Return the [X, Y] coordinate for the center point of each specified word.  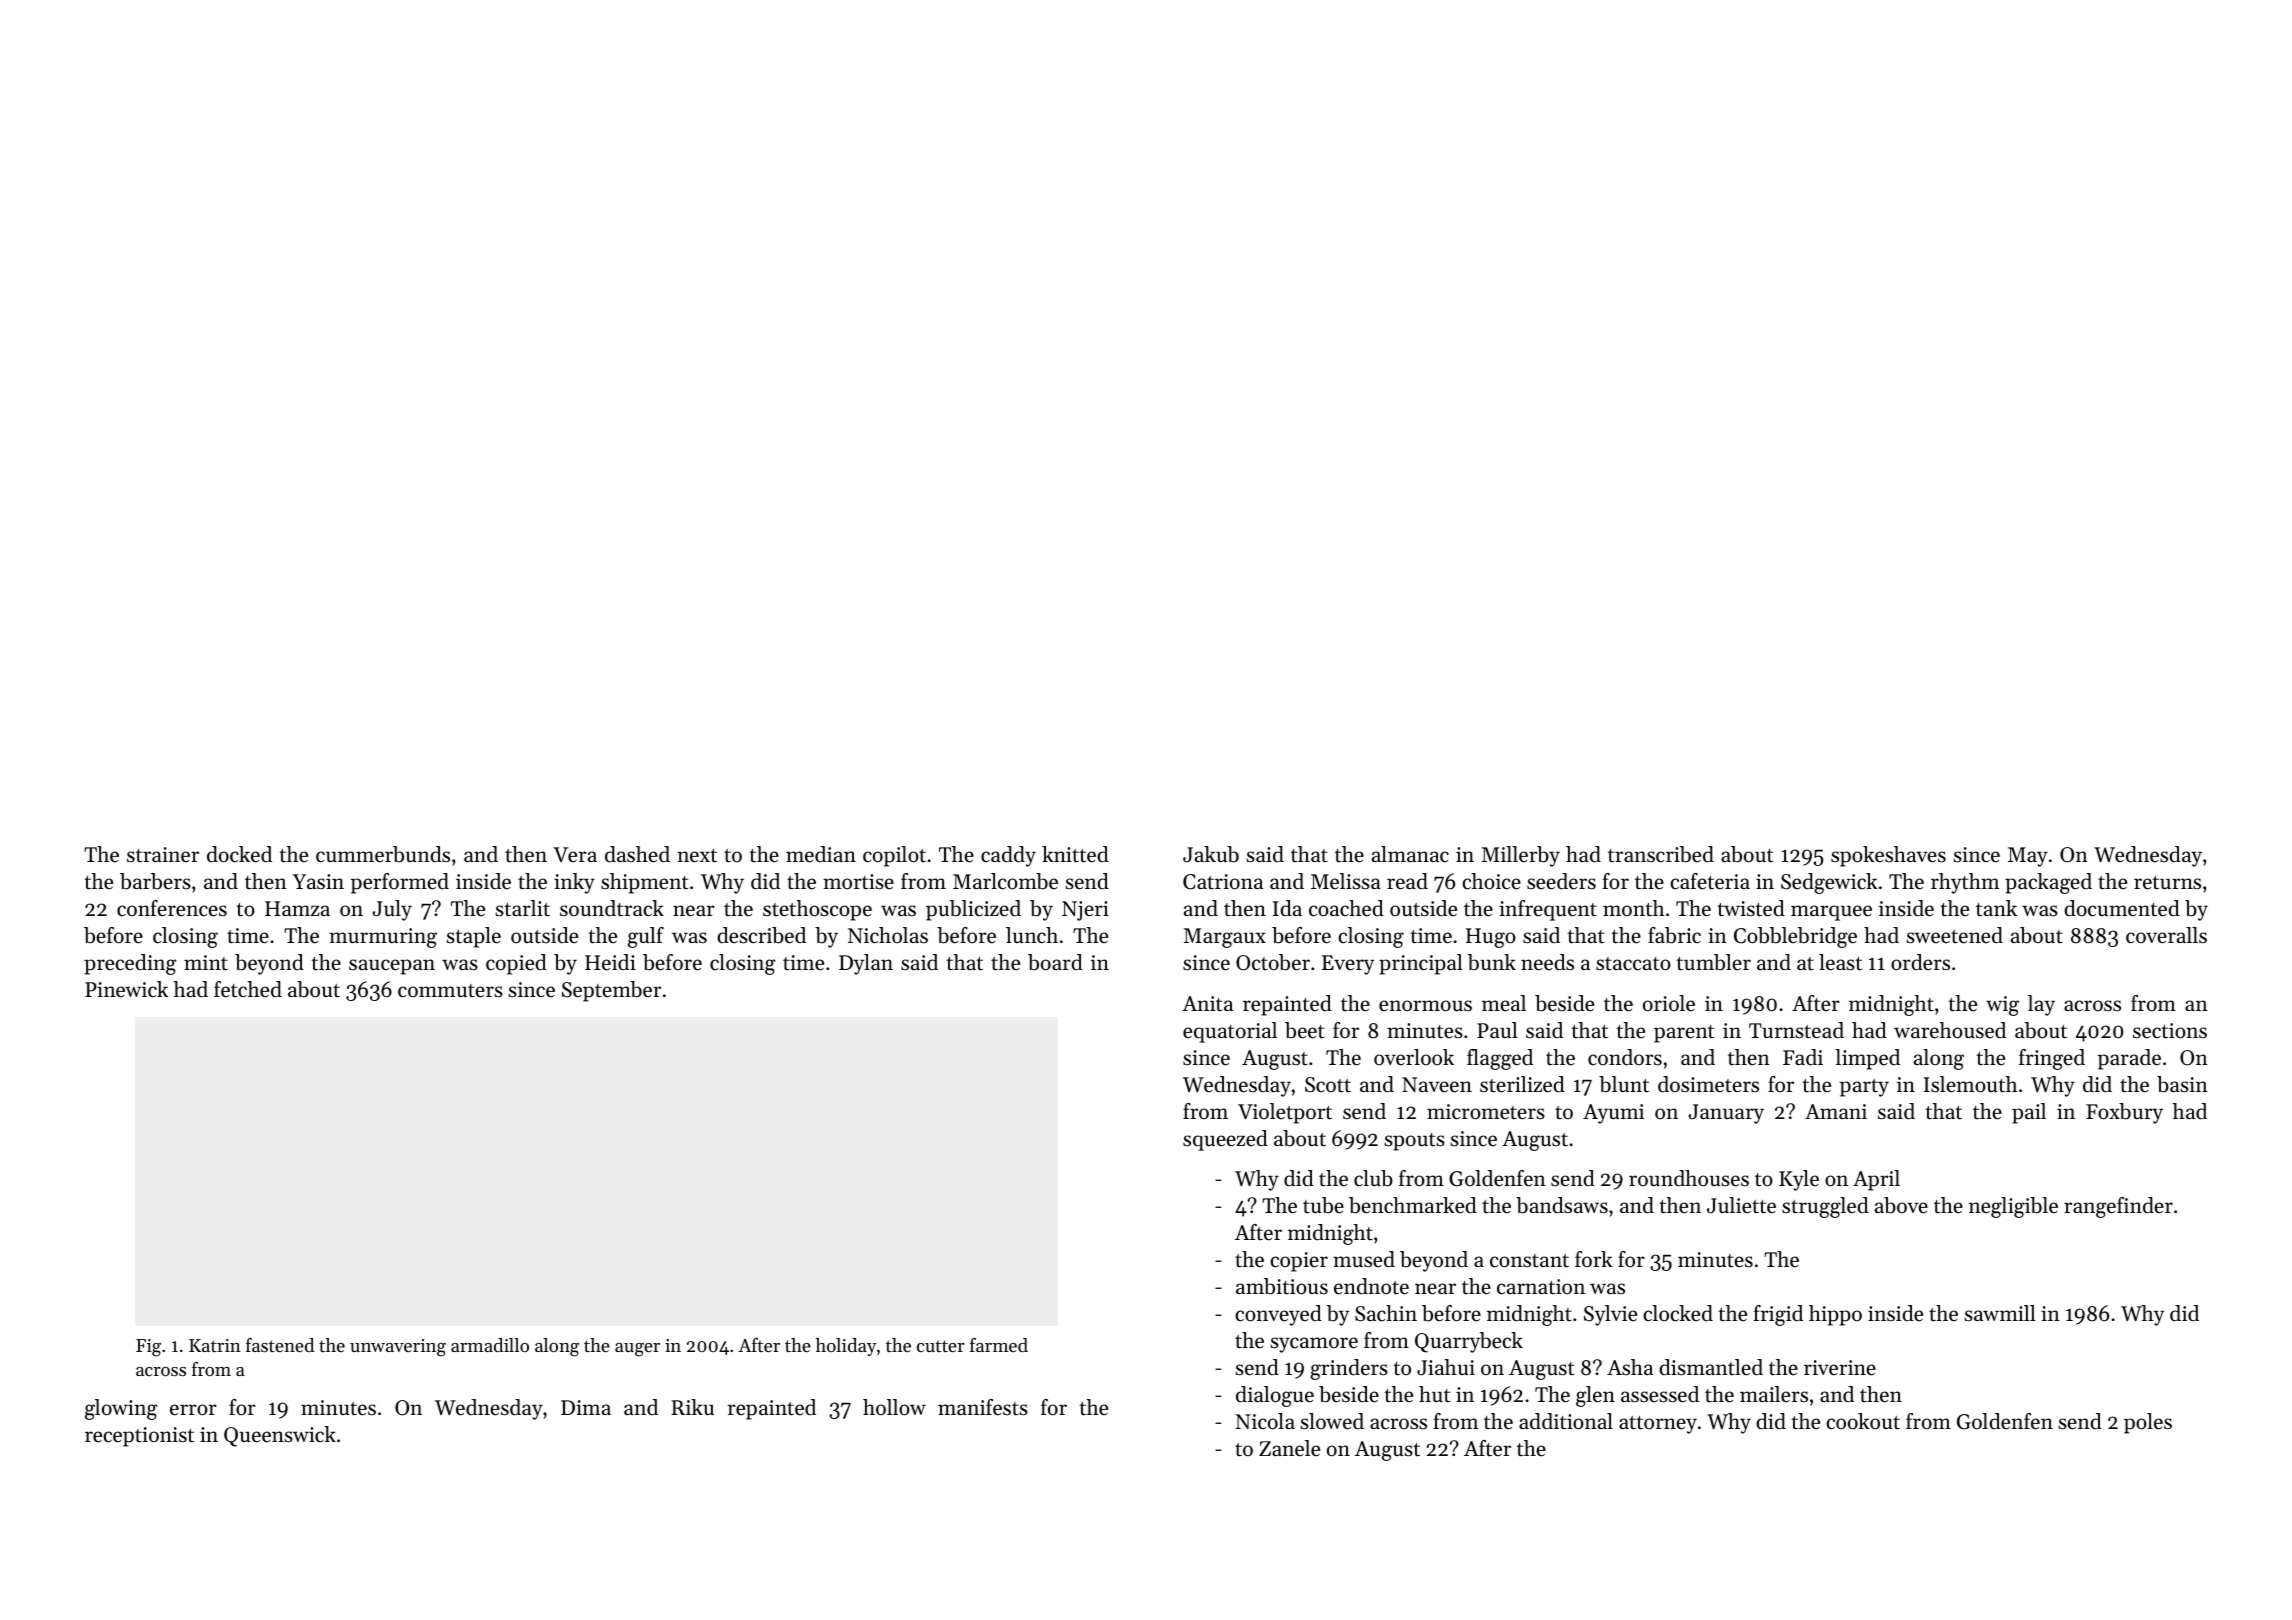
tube [1323, 1205]
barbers [155, 881]
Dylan [866, 964]
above [1901, 1205]
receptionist [139, 1437]
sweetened [1954, 935]
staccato [1633, 964]
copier [1299, 1262]
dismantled [1711, 1367]
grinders [1349, 1369]
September [611, 991]
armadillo [490, 1345]
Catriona [1223, 882]
